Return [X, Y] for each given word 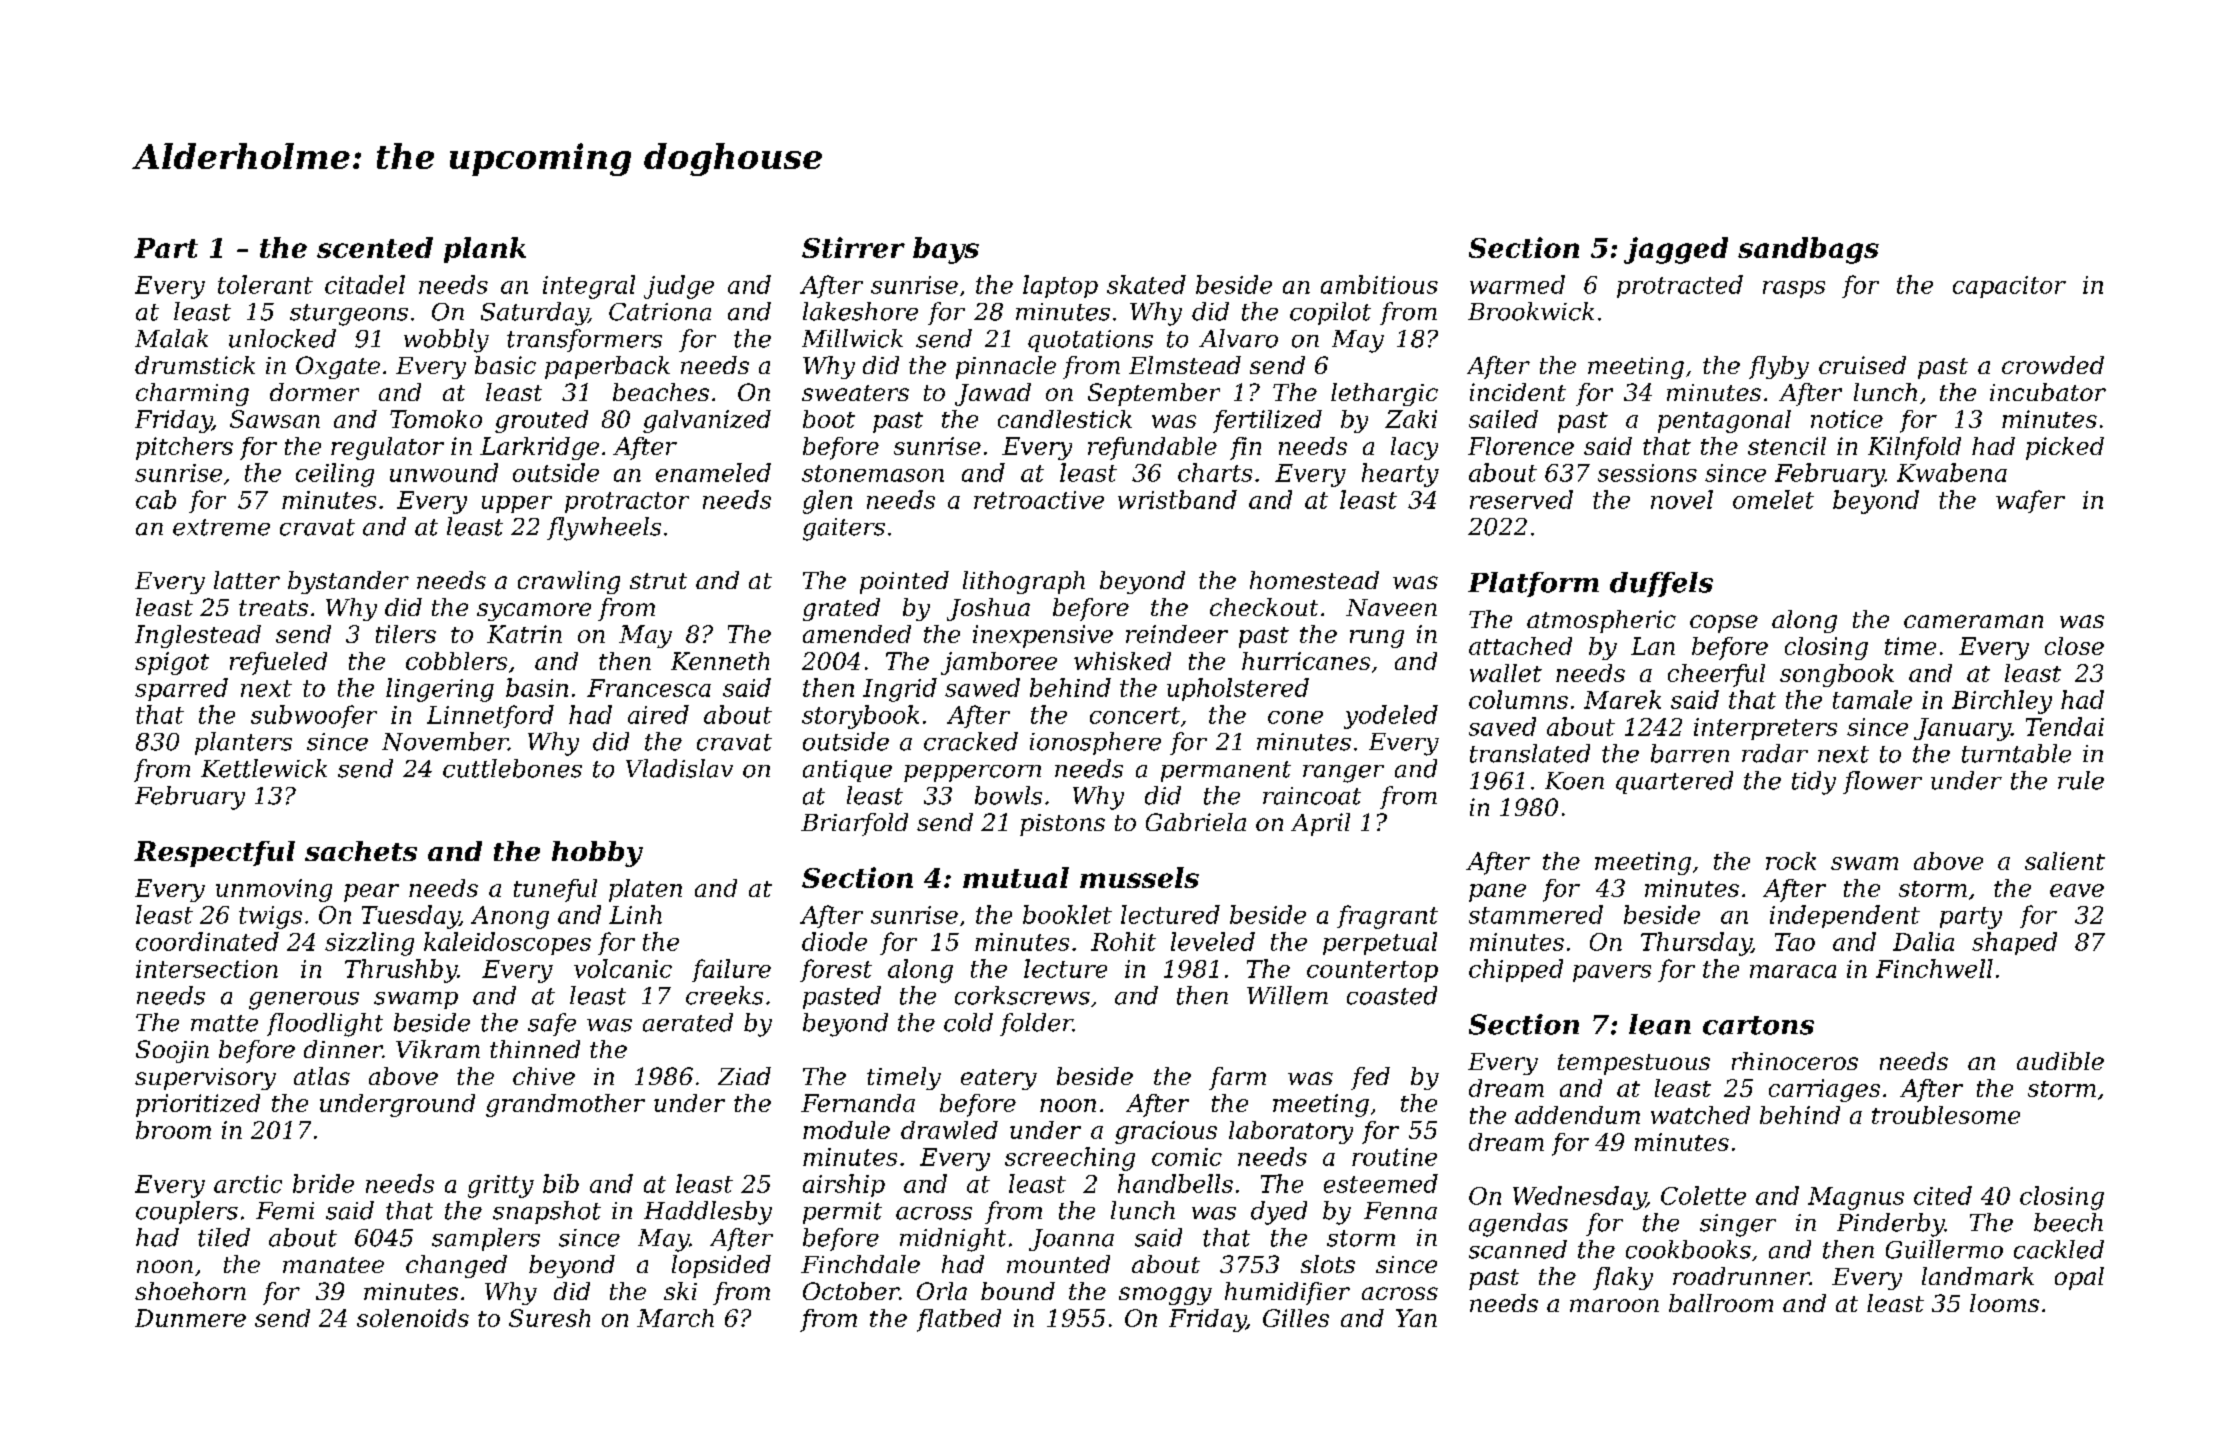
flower [1882, 782]
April [1320, 824]
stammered [1536, 914]
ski [680, 1291]
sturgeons [349, 315]
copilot [1330, 313]
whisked [1122, 661]
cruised [1862, 365]
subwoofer [314, 716]
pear [371, 893]
